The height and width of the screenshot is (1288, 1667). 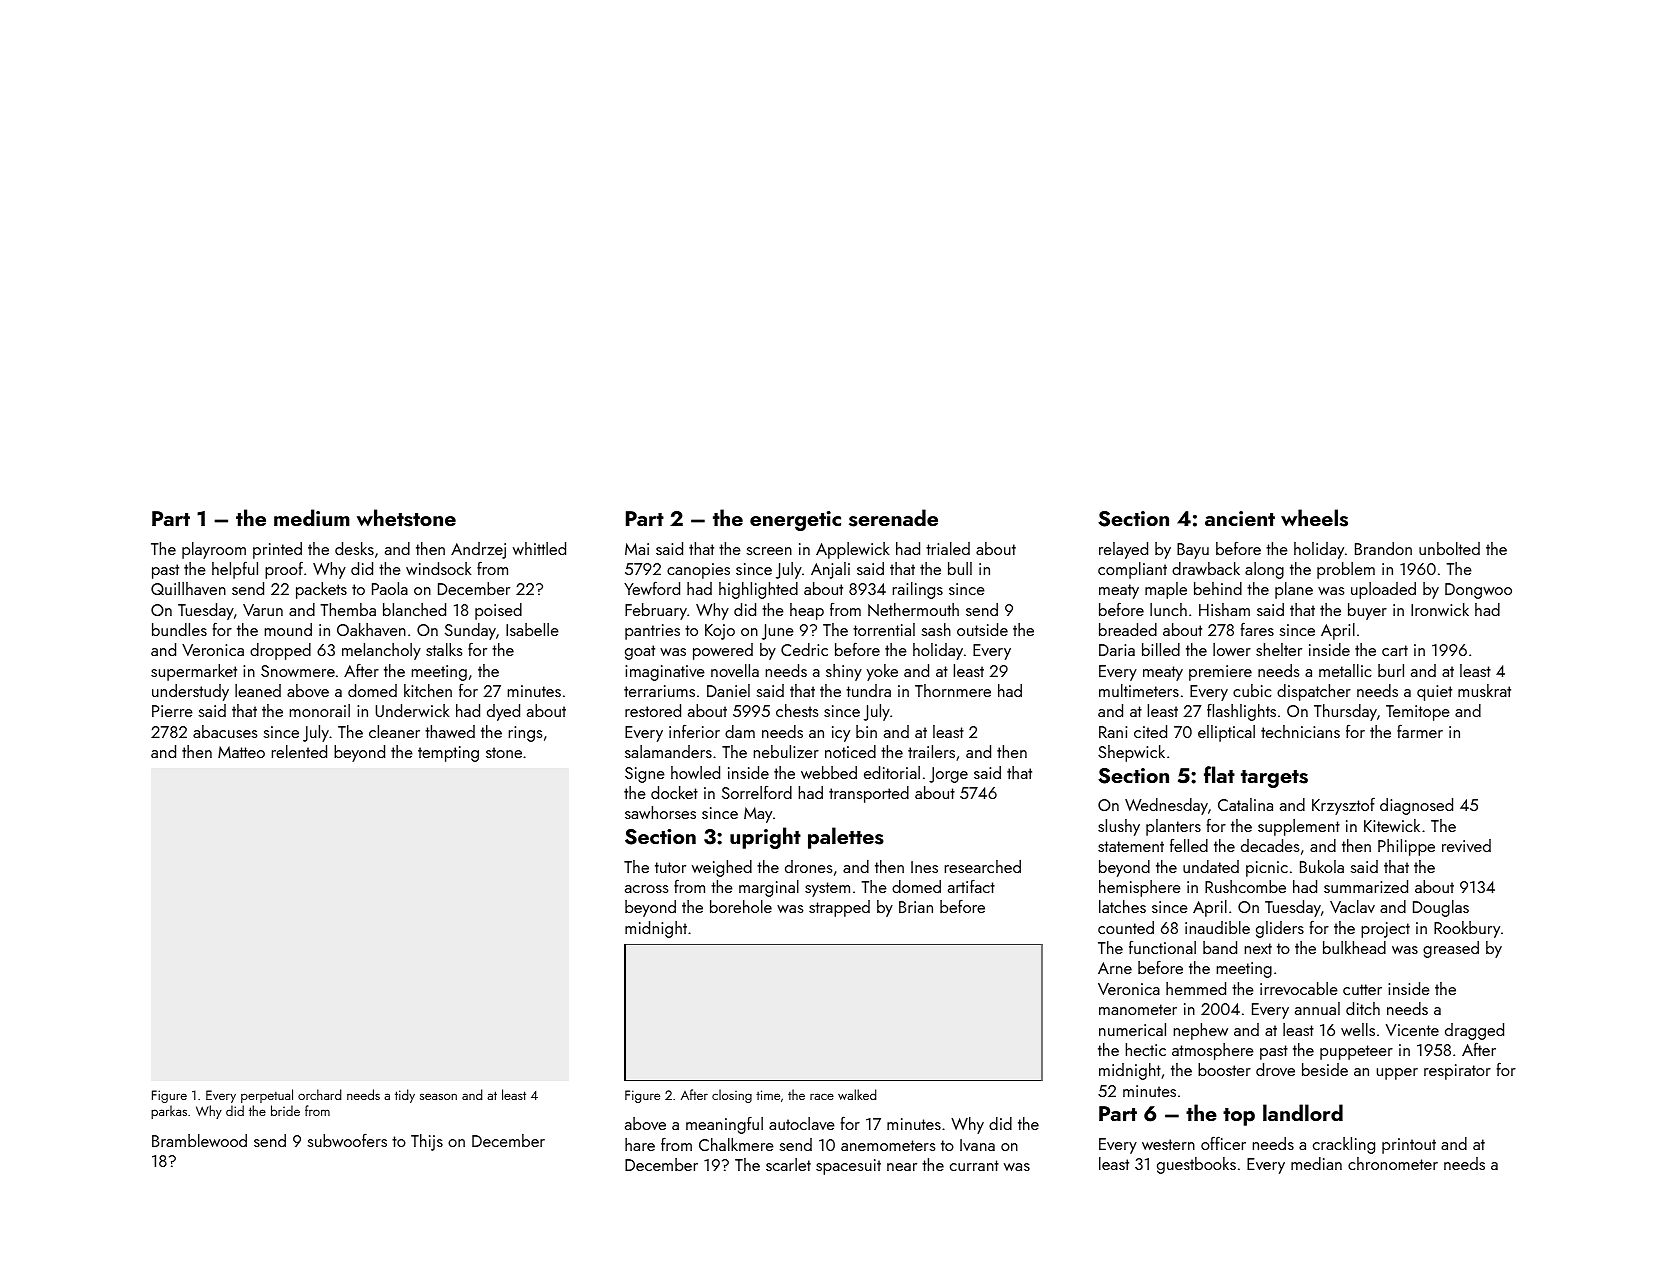 What do you see at coordinates (1418, 713) in the screenshot?
I see `Temitope` at bounding box center [1418, 713].
